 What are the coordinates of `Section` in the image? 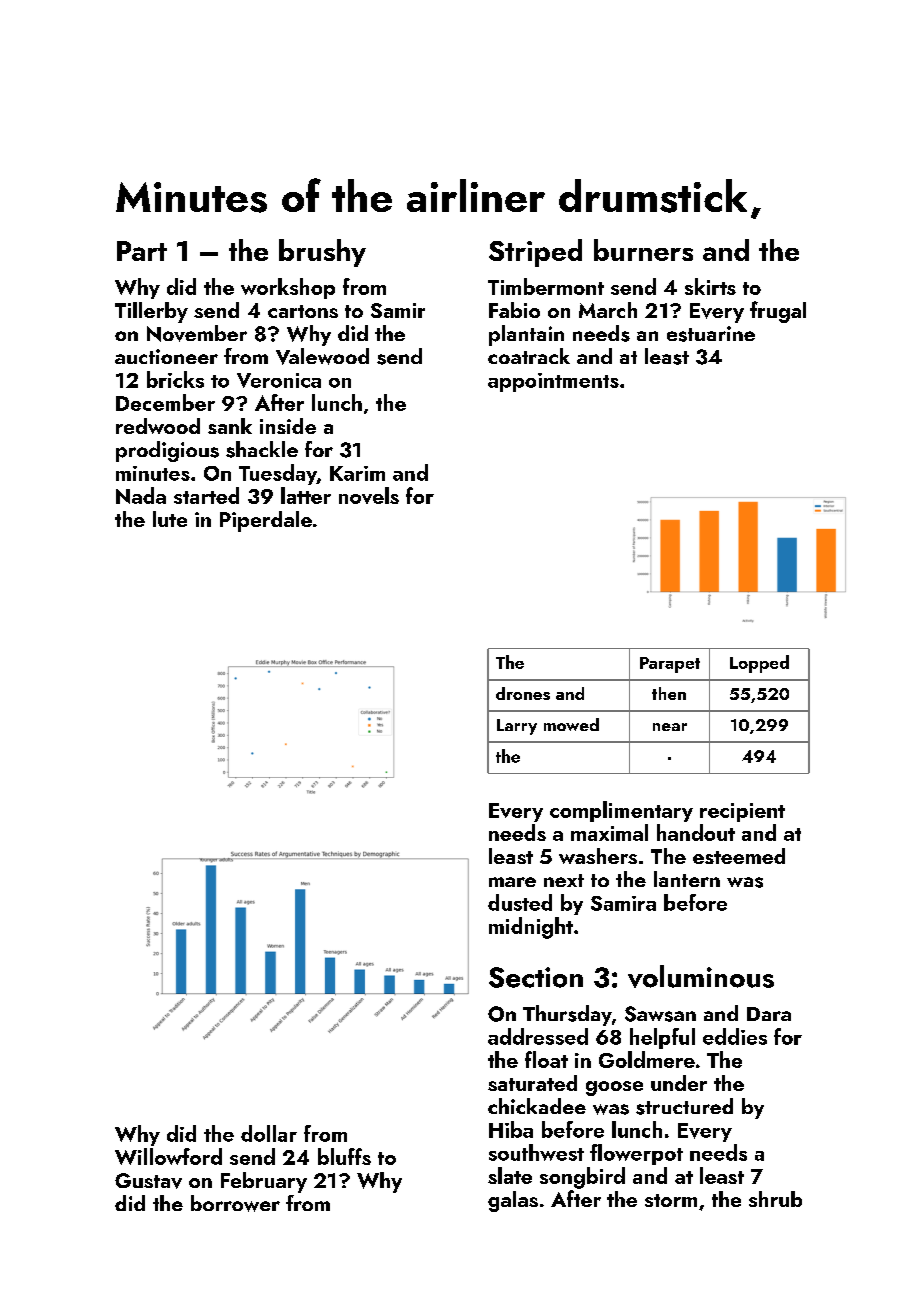 It's located at (536, 977).
